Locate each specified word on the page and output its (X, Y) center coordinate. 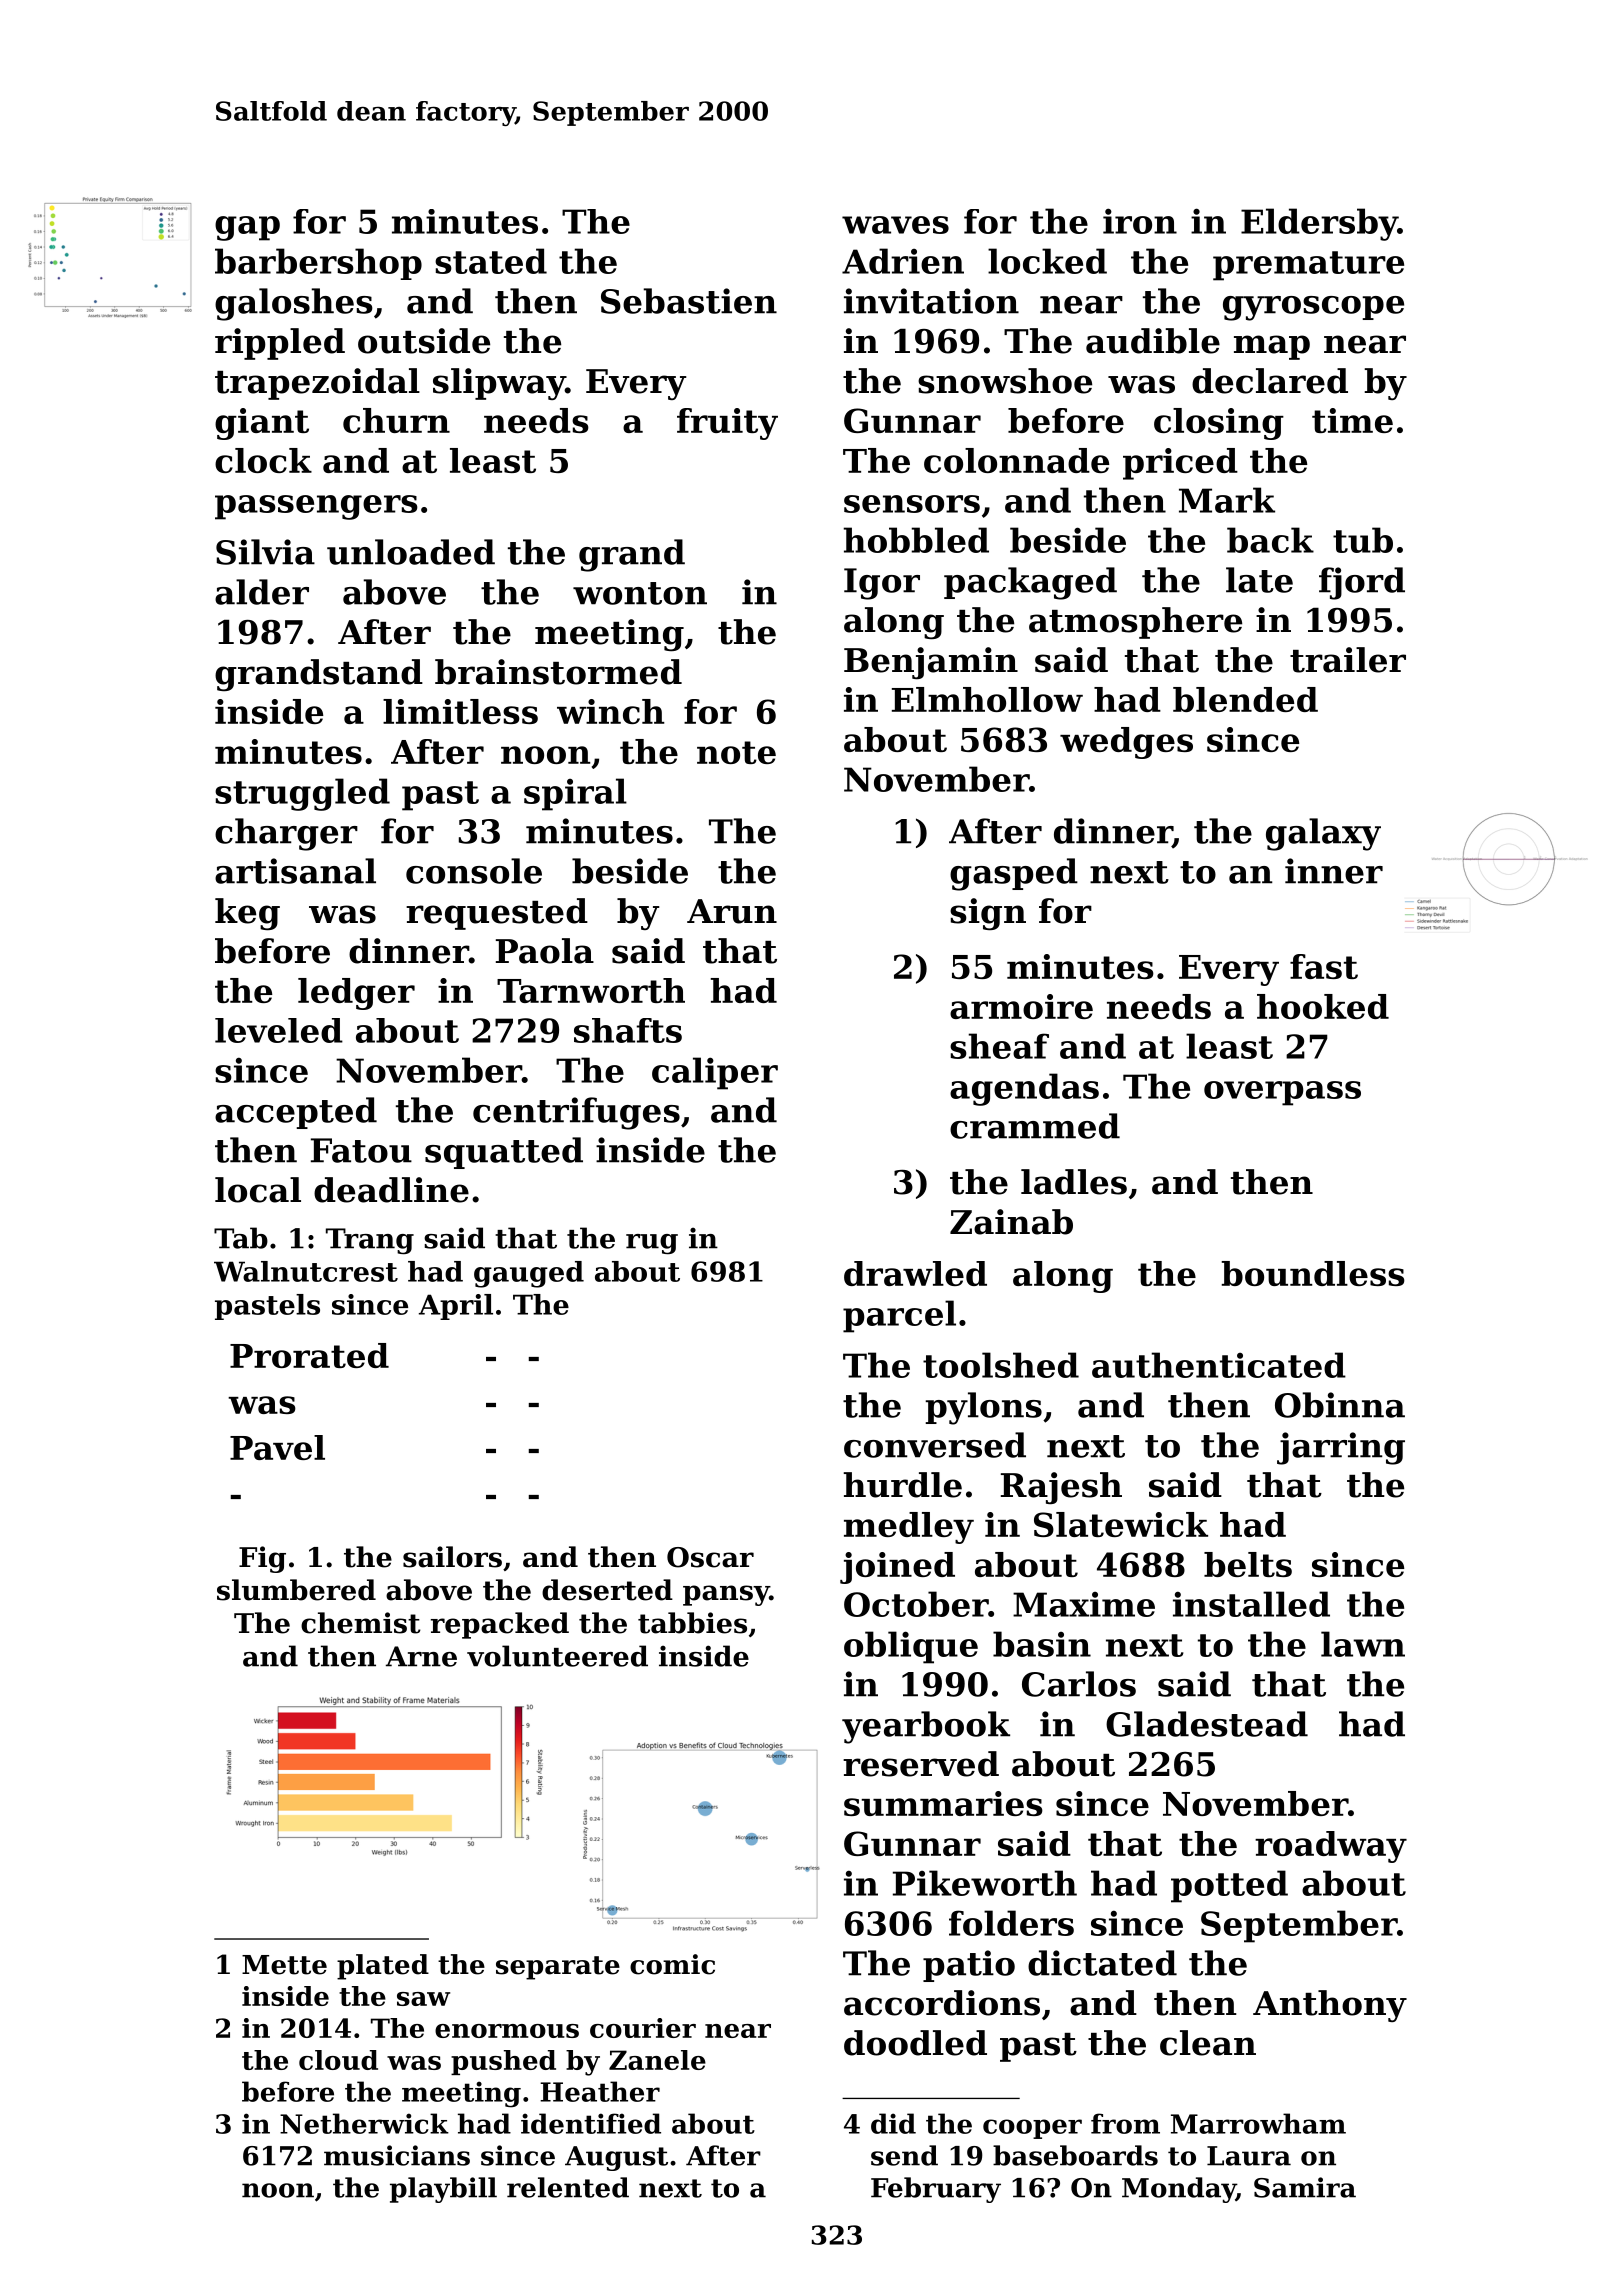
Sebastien (689, 301)
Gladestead (1207, 1724)
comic (672, 1964)
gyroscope (1313, 308)
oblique (911, 1647)
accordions (942, 2003)
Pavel (277, 1447)
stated (491, 261)
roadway (1331, 1847)
